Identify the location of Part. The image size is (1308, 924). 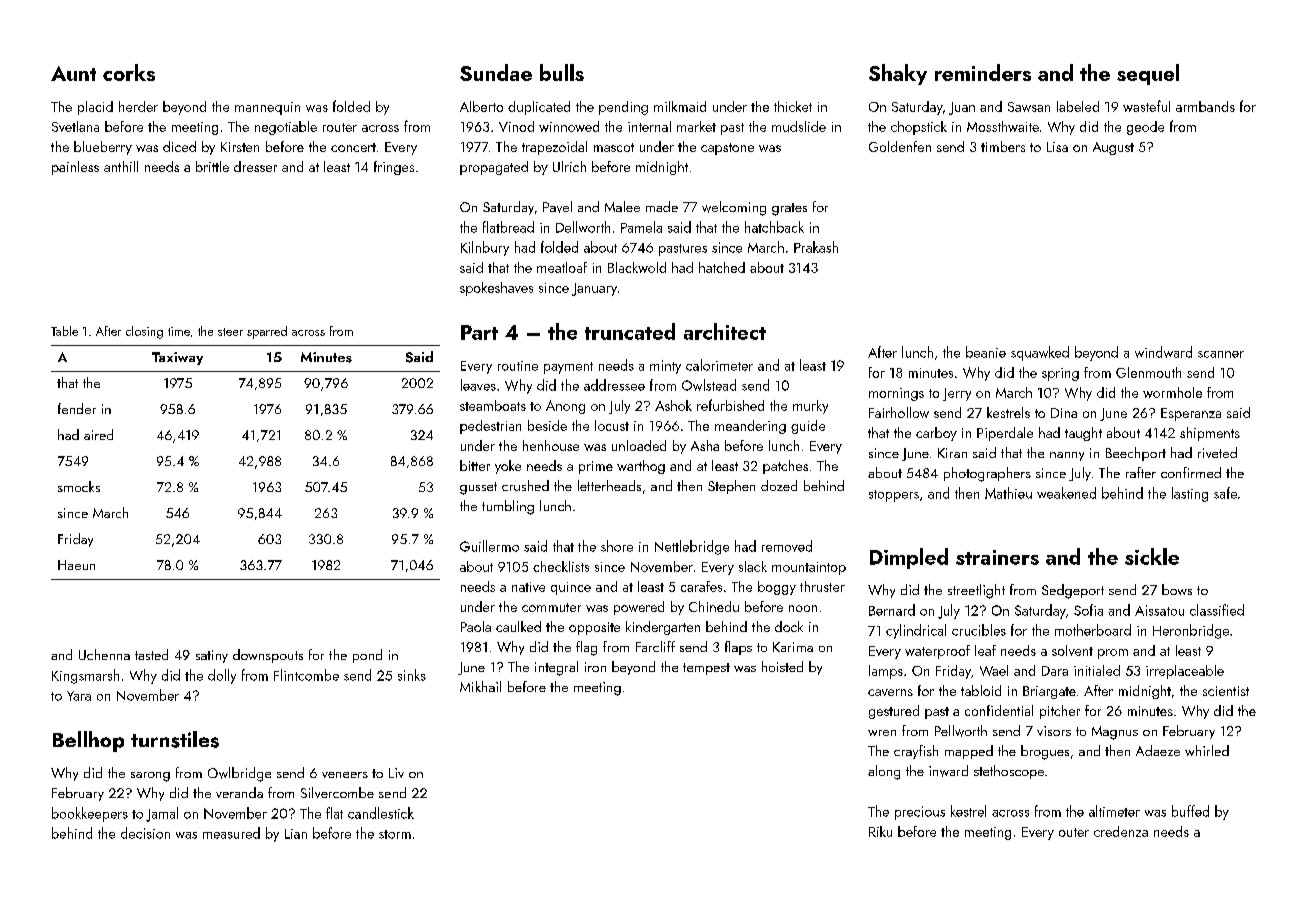
(479, 332).
